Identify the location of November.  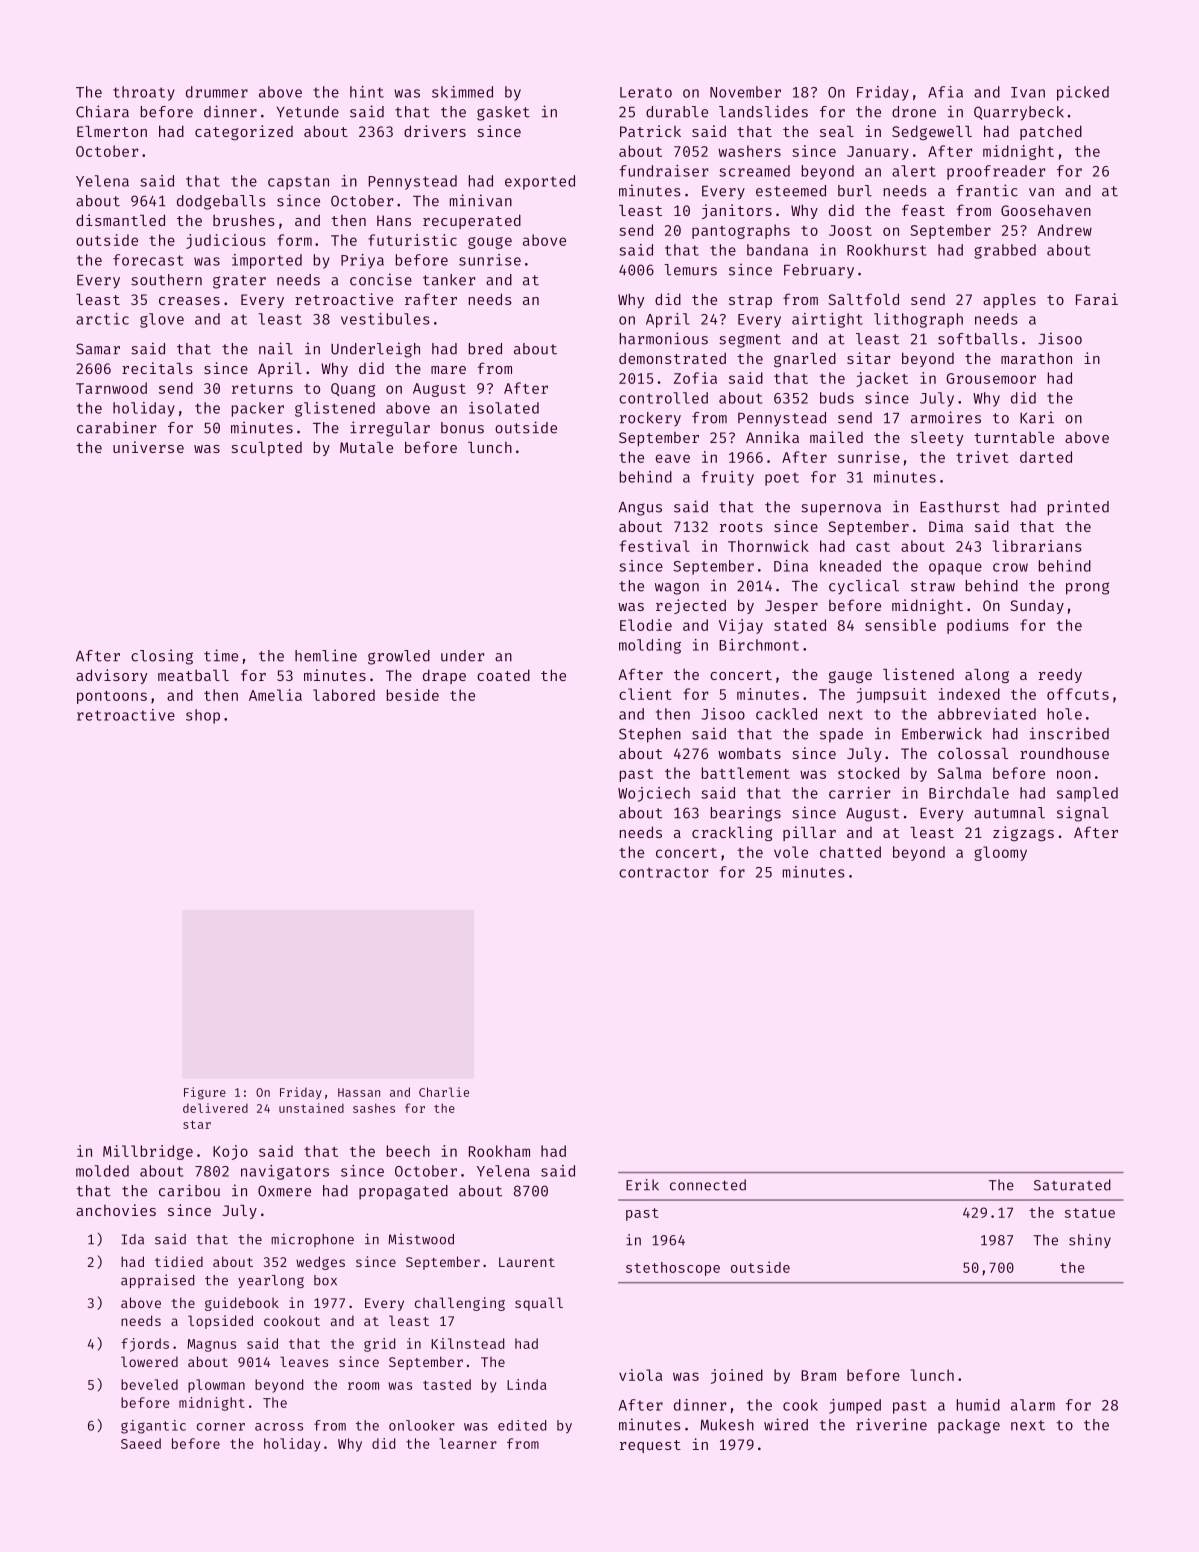
(745, 92).
